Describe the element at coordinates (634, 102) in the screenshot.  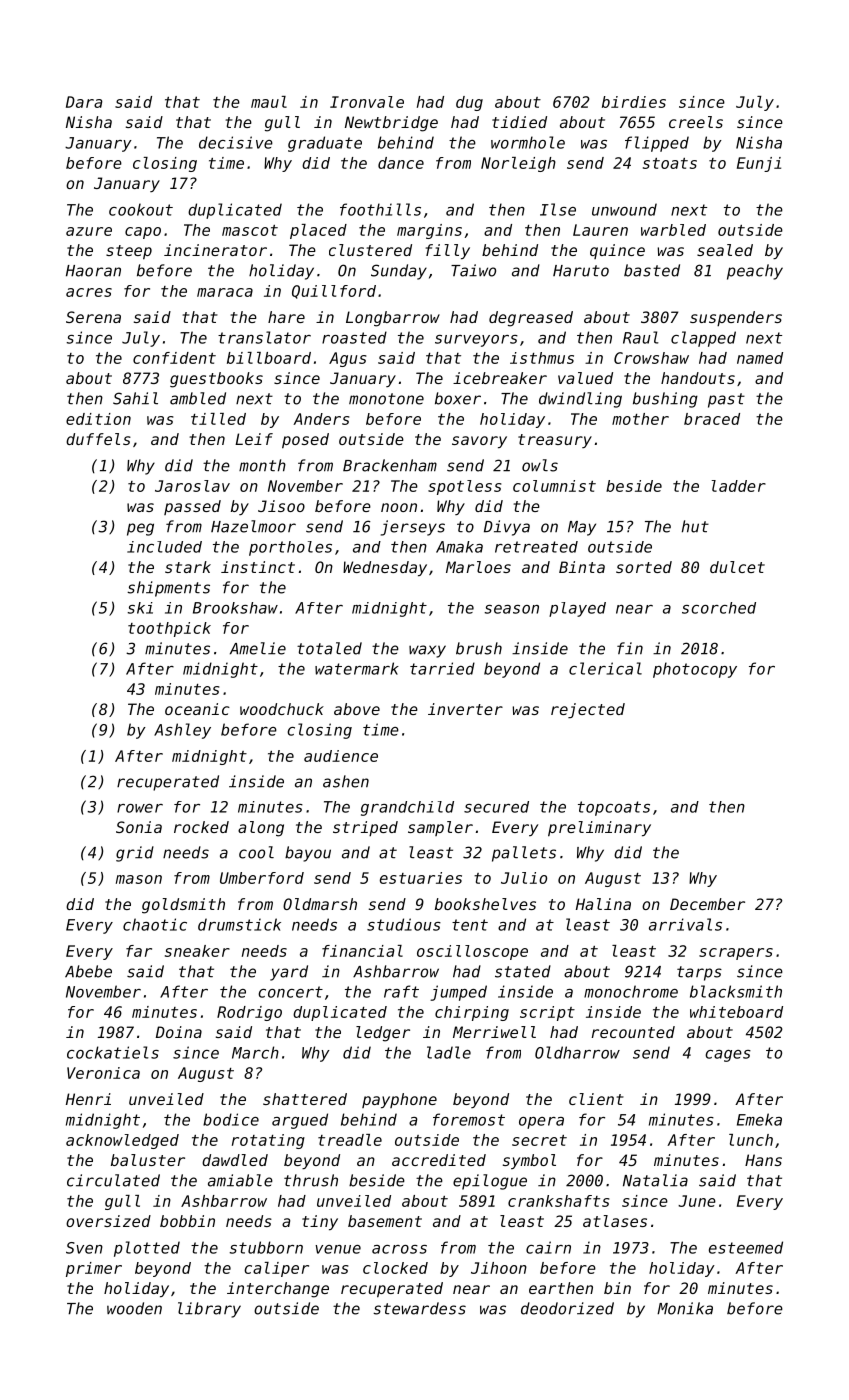
I see `birdies` at that location.
